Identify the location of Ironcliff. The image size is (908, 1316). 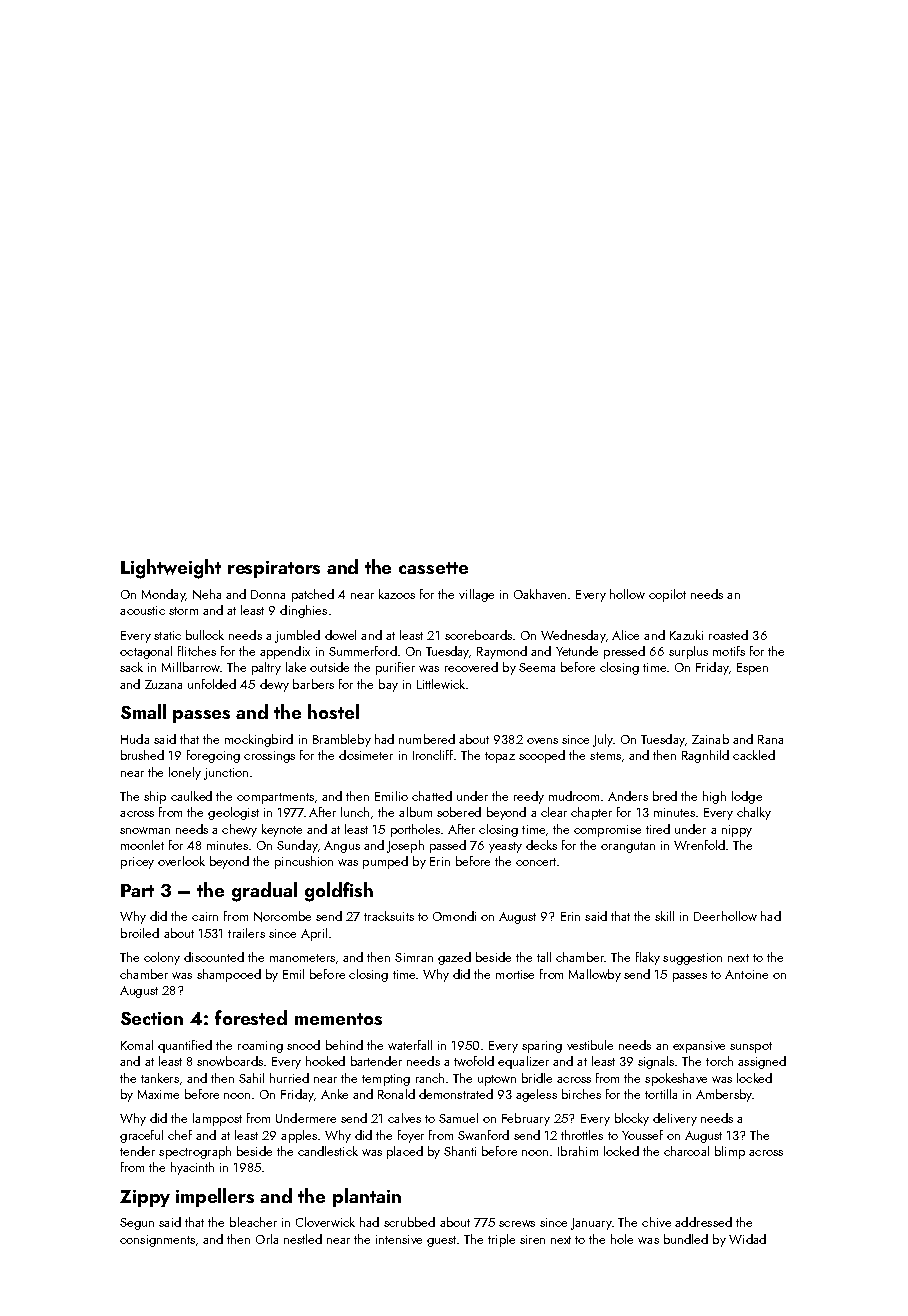
(433, 755).
